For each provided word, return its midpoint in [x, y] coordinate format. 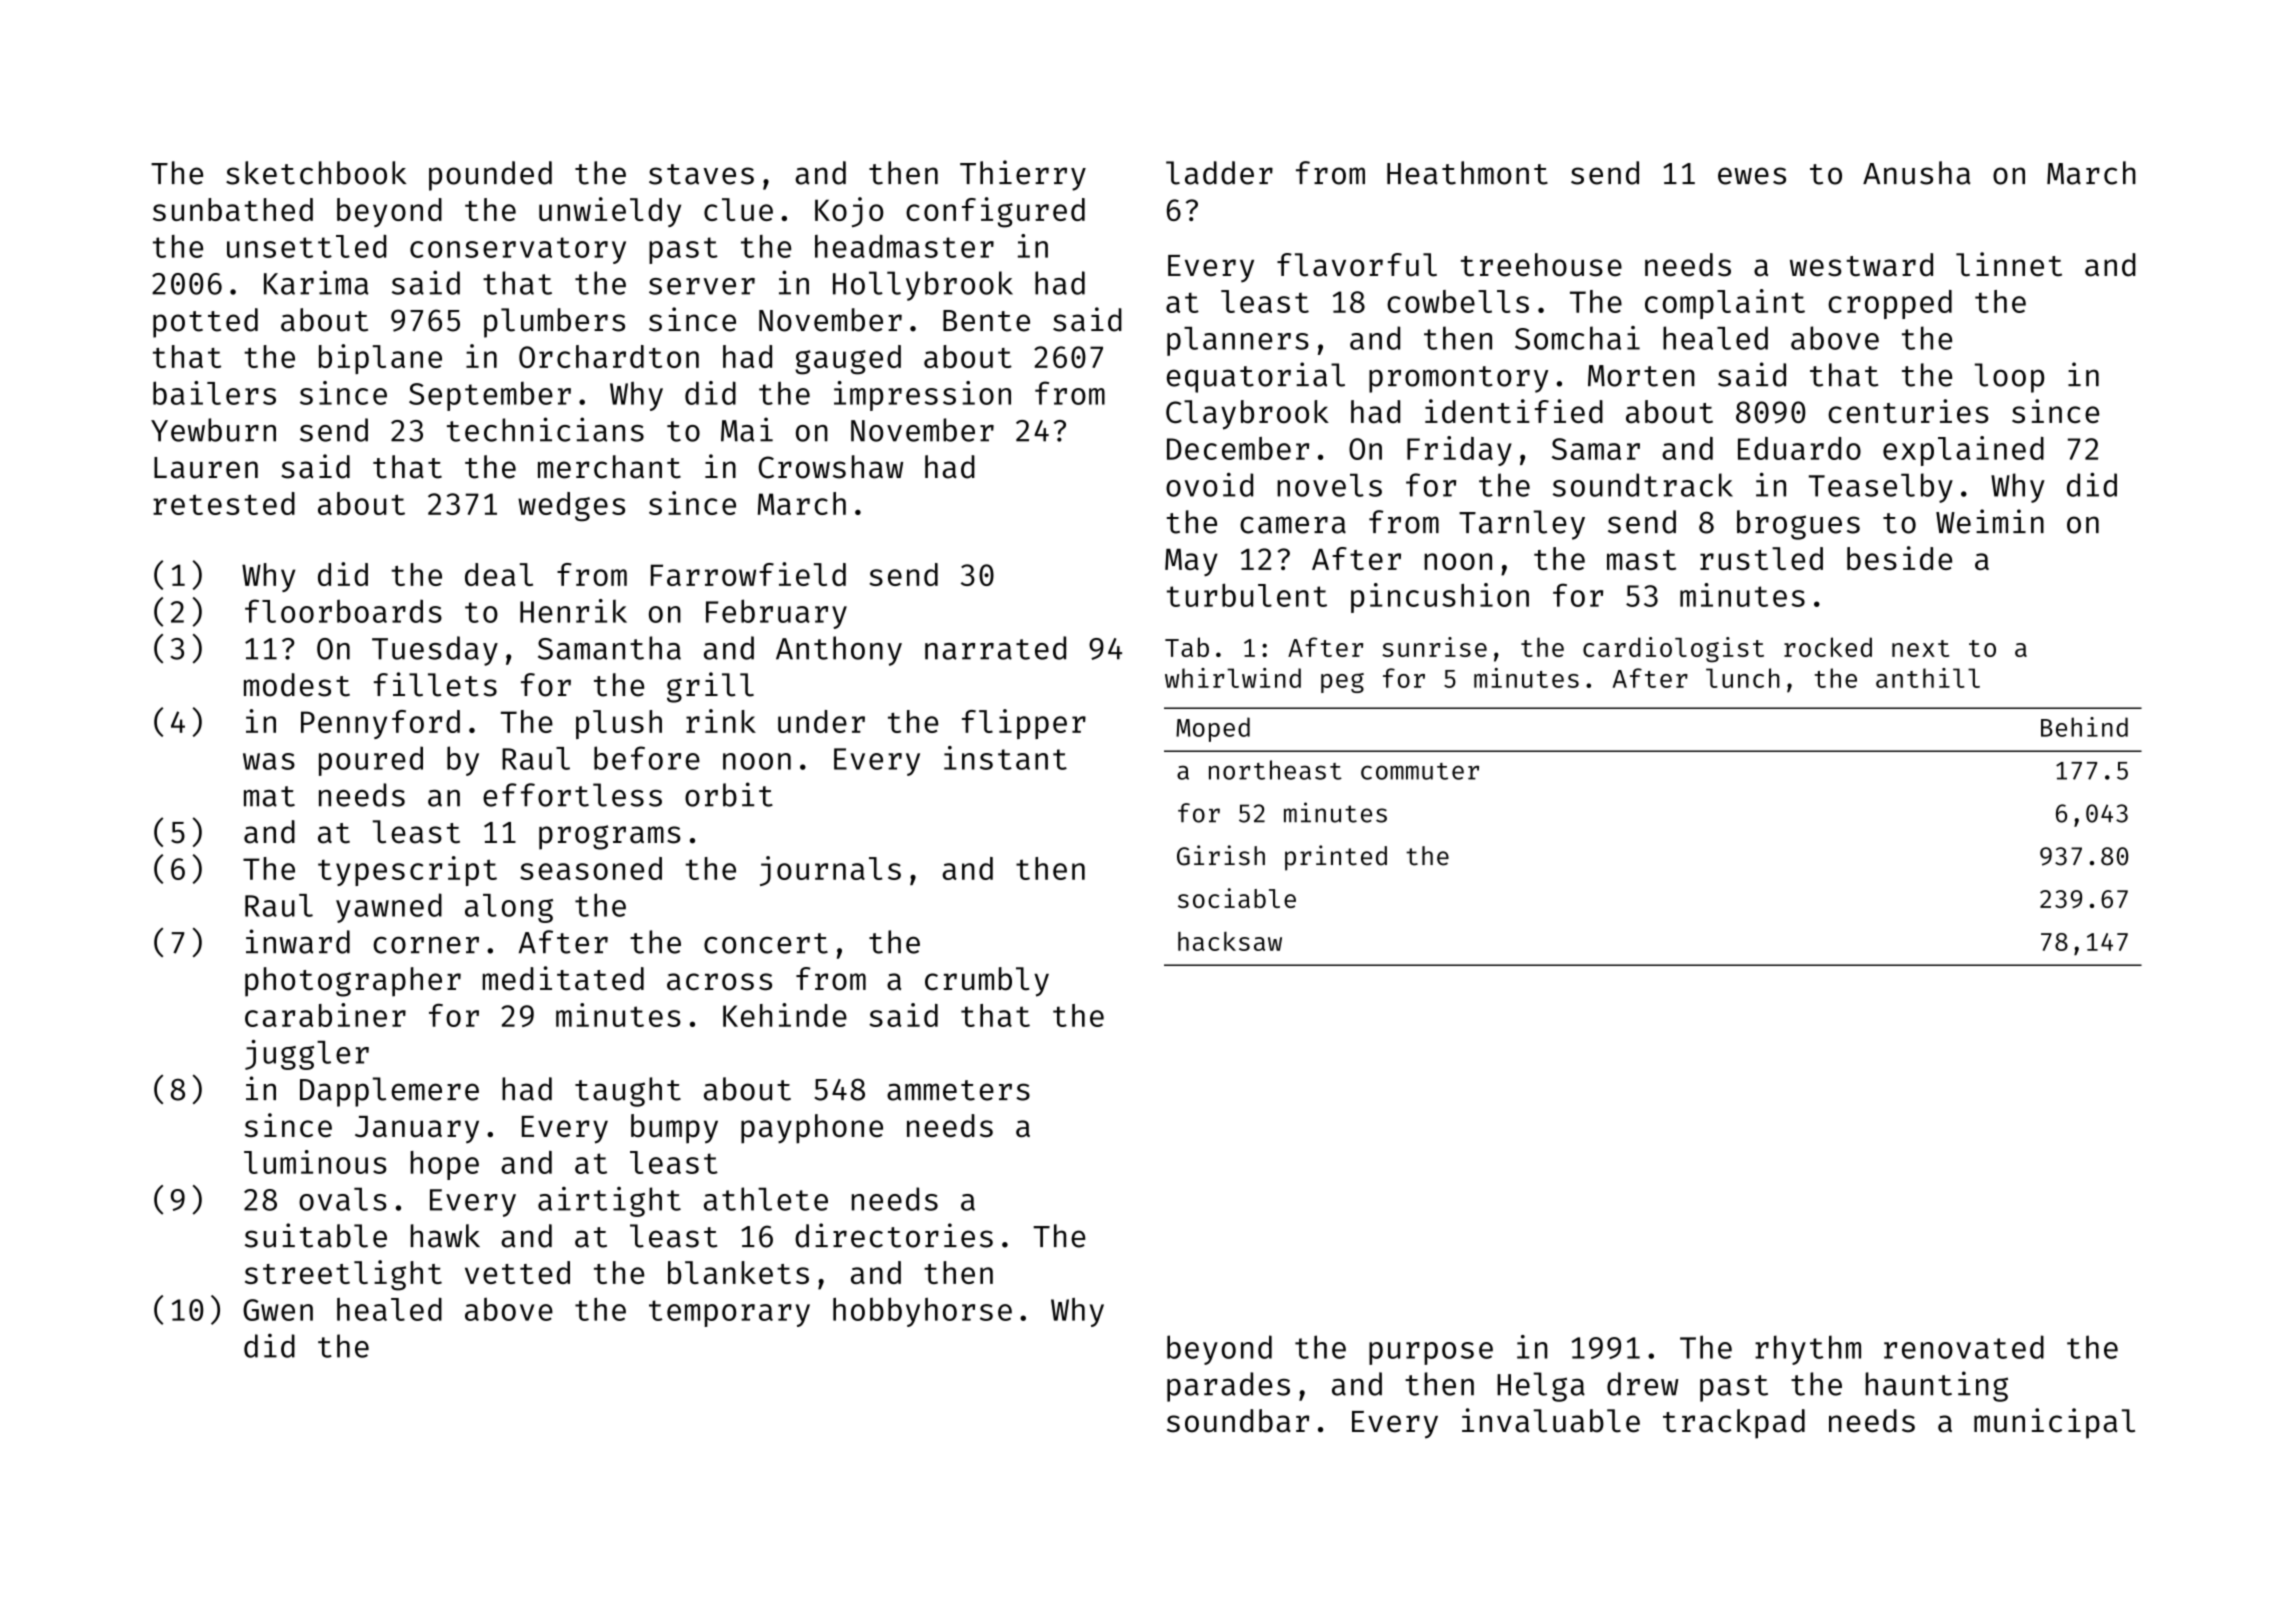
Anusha [1916, 173]
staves [701, 174]
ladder [1219, 173]
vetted [517, 1272]
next [1920, 648]
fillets [435, 684]
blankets [738, 1272]
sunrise [1434, 647]
